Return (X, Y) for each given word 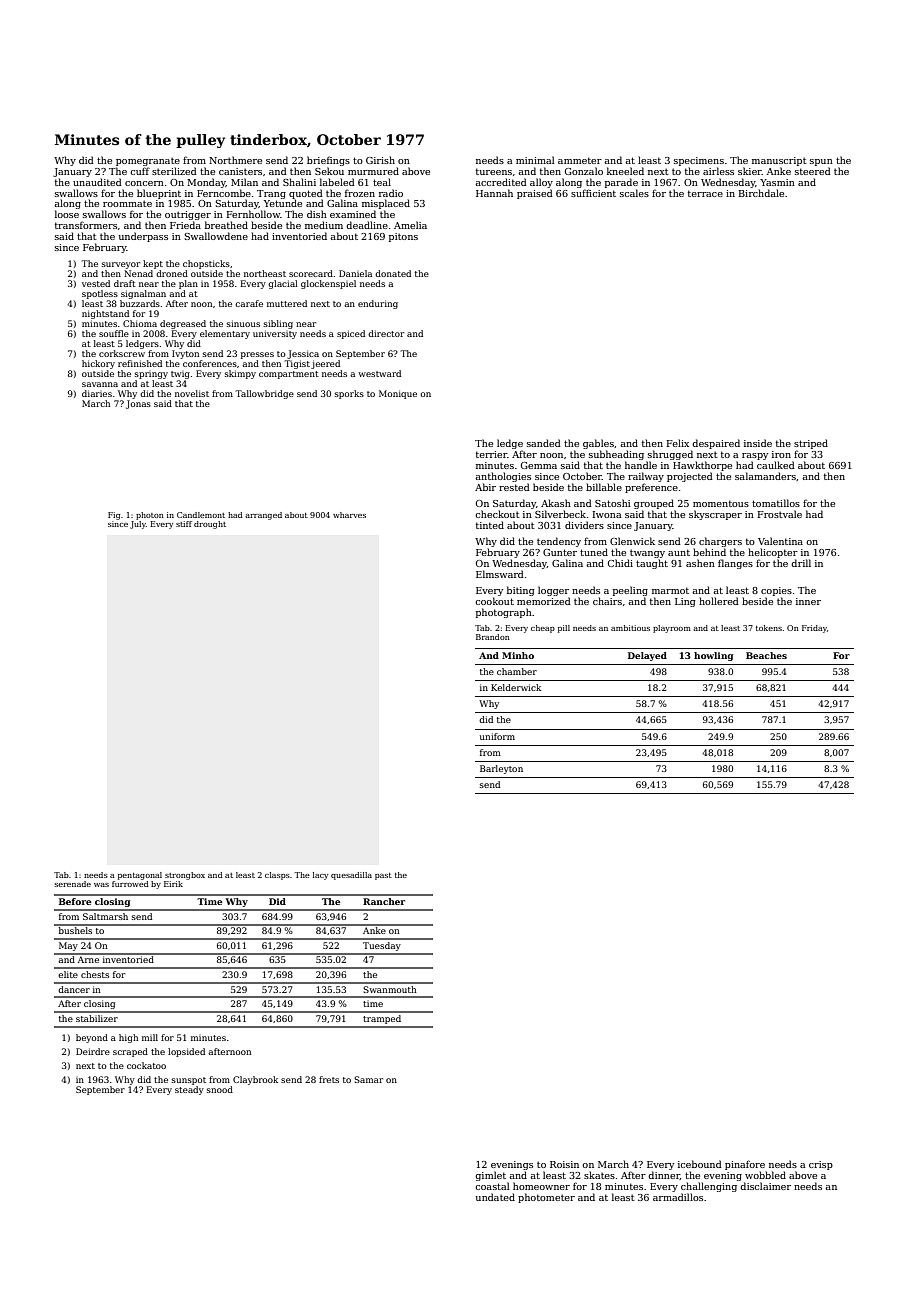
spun (821, 162)
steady (189, 1090)
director (386, 333)
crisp (821, 1165)
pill (564, 629)
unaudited (97, 182)
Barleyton (501, 769)
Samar (368, 1079)
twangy (647, 553)
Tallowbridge (264, 394)
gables (598, 444)
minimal (535, 160)
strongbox (185, 876)
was (101, 885)
